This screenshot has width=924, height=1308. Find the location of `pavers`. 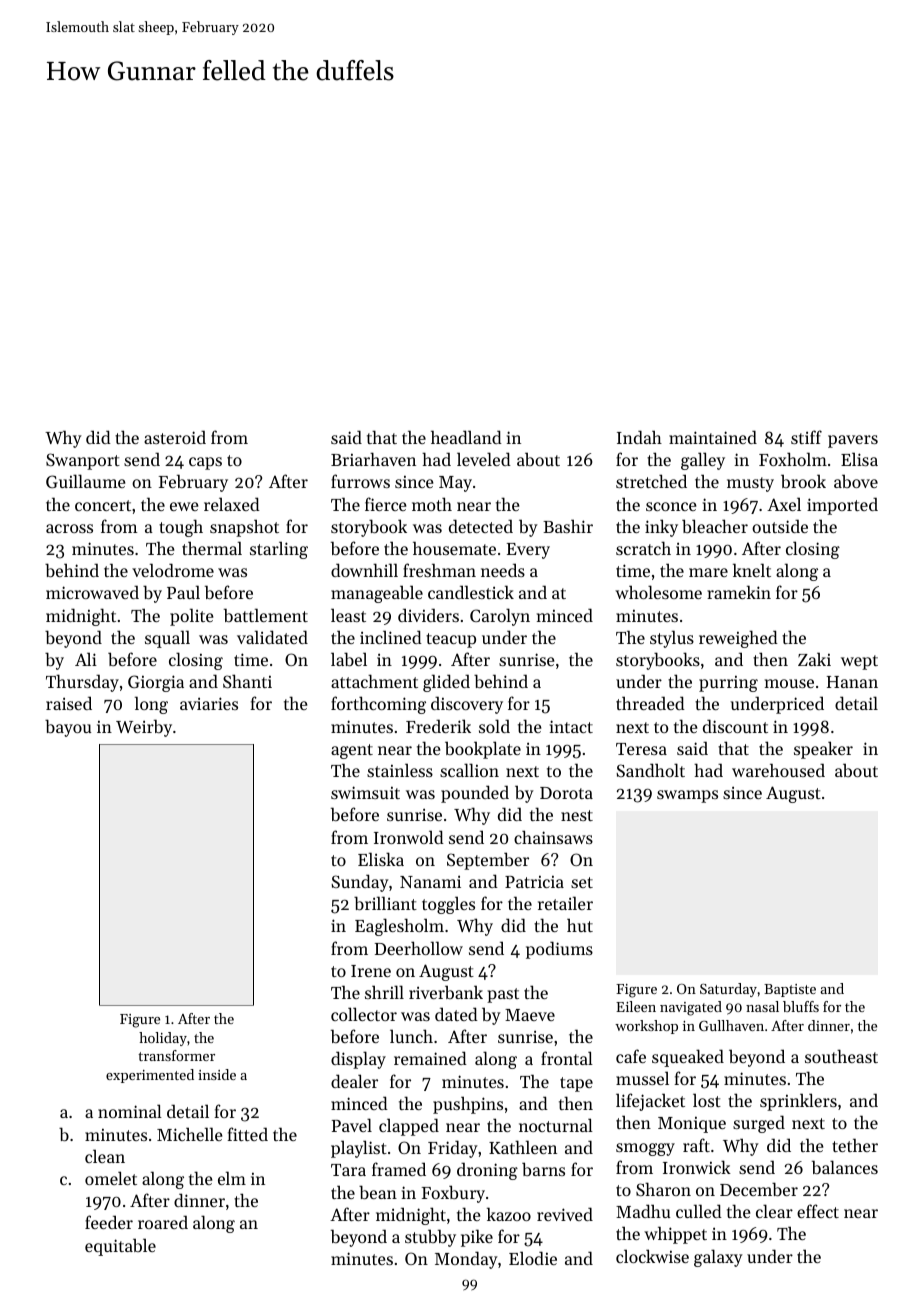

pavers is located at coordinates (853, 441).
